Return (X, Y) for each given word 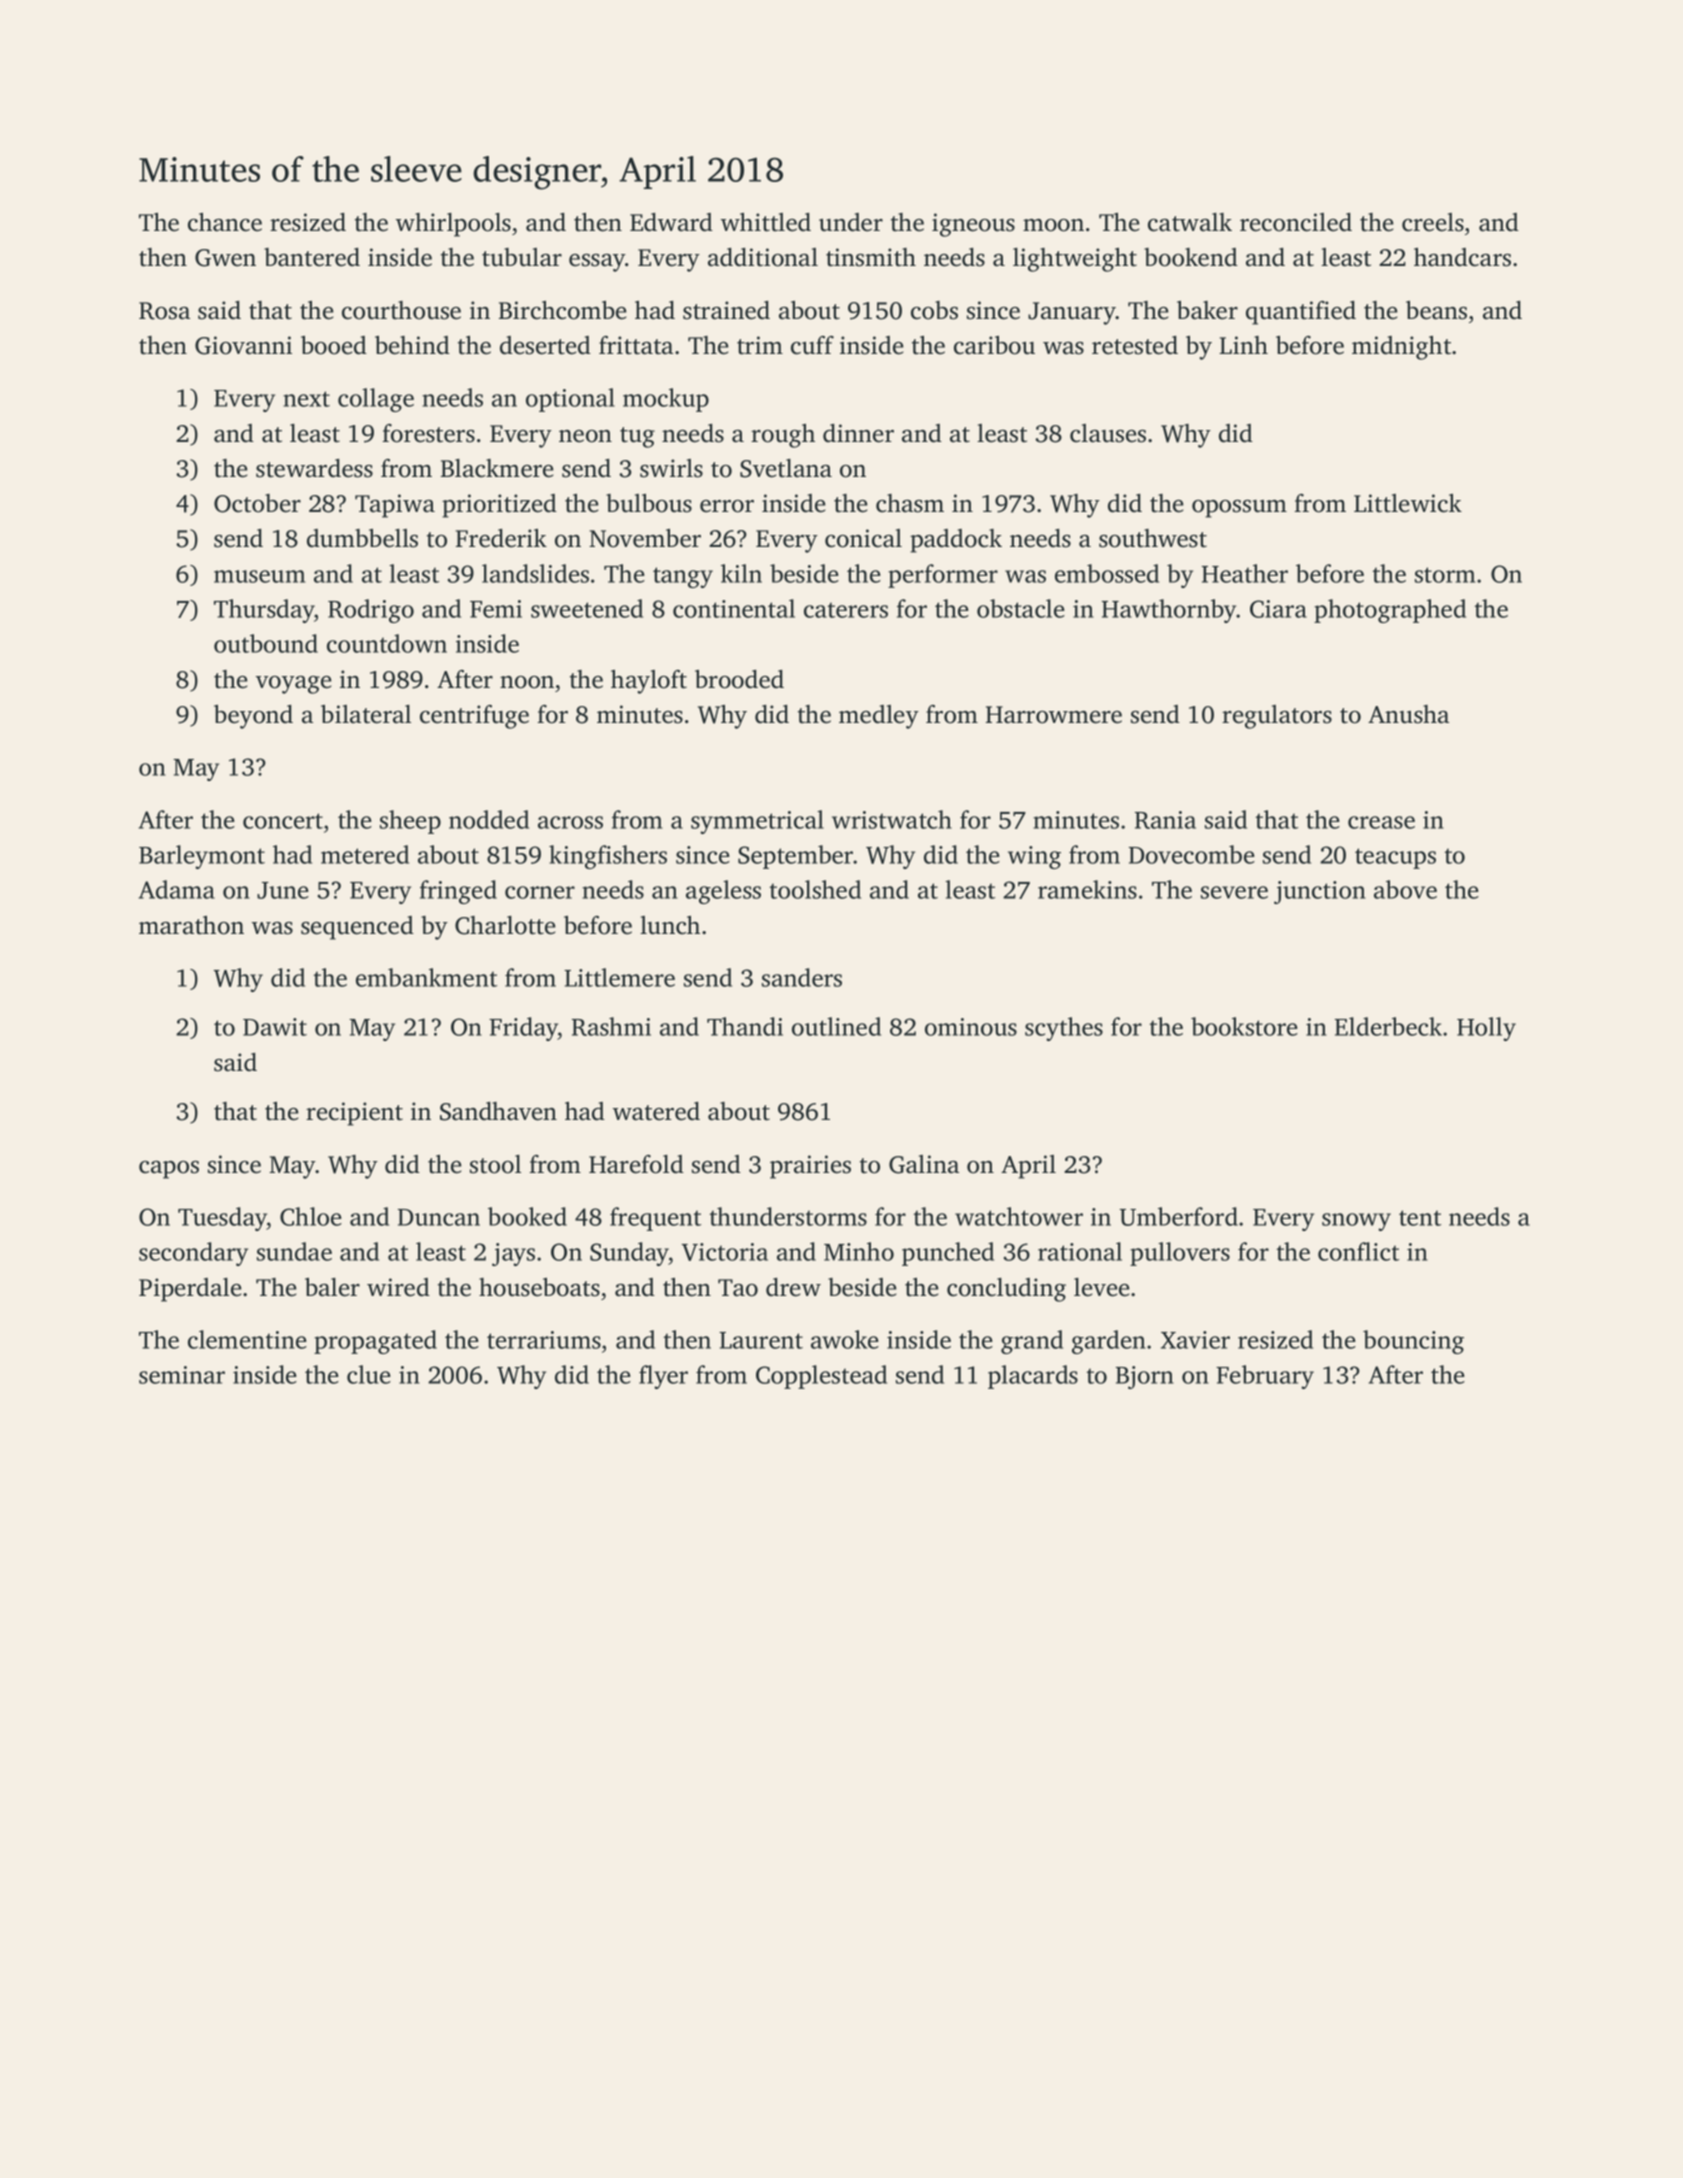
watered (656, 1111)
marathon (191, 925)
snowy (1356, 1222)
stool (495, 1164)
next (306, 399)
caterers (846, 610)
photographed (1390, 611)
